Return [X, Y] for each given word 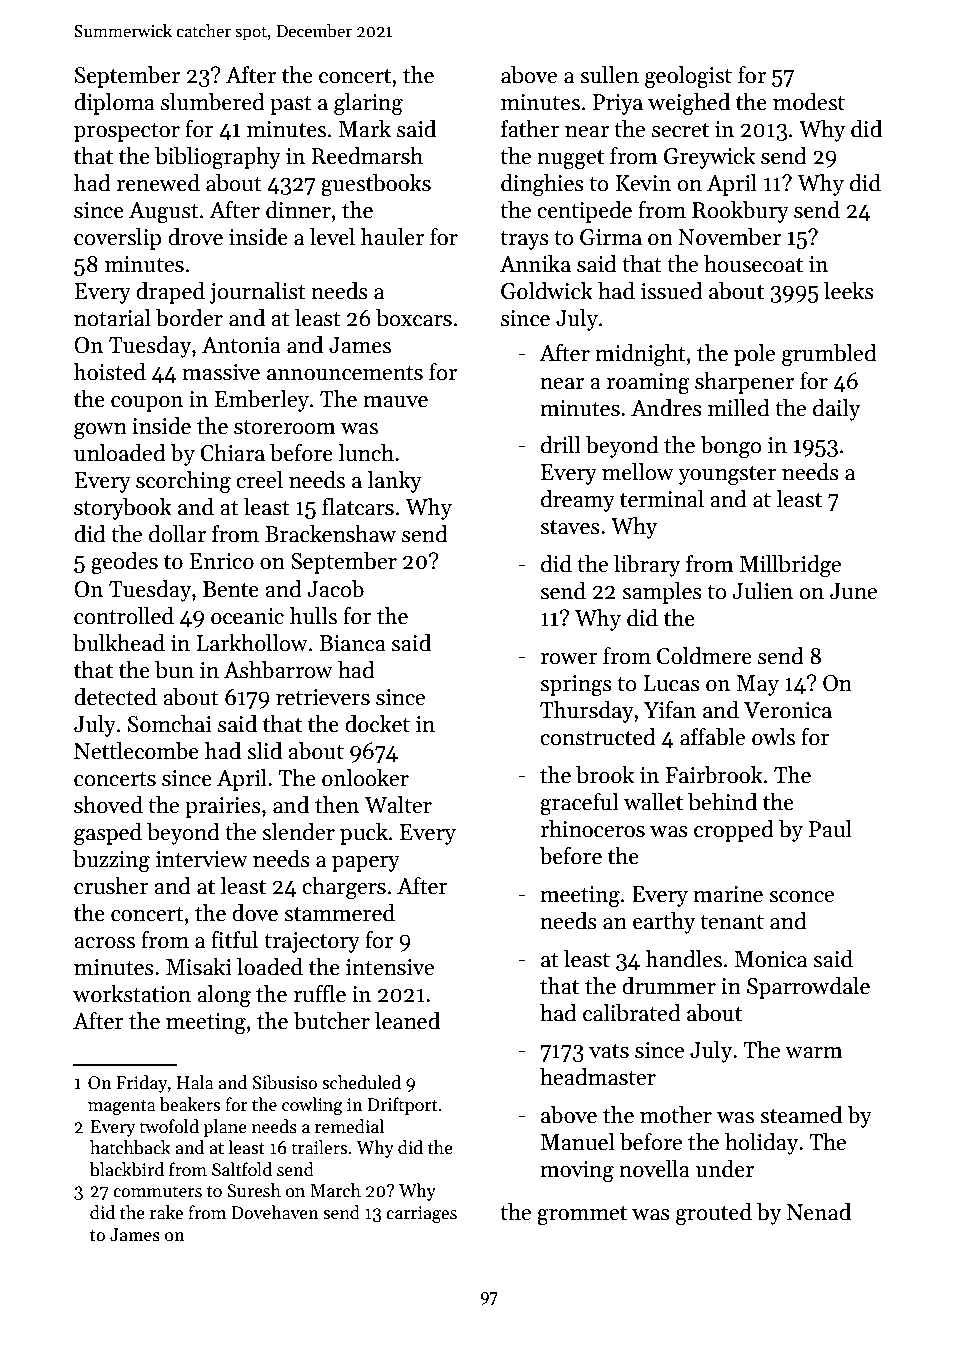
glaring [368, 104]
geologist [688, 77]
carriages [421, 1214]
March [335, 1190]
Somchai [170, 724]
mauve [395, 402]
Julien [763, 591]
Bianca [352, 643]
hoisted [110, 372]
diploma [114, 104]
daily [837, 410]
